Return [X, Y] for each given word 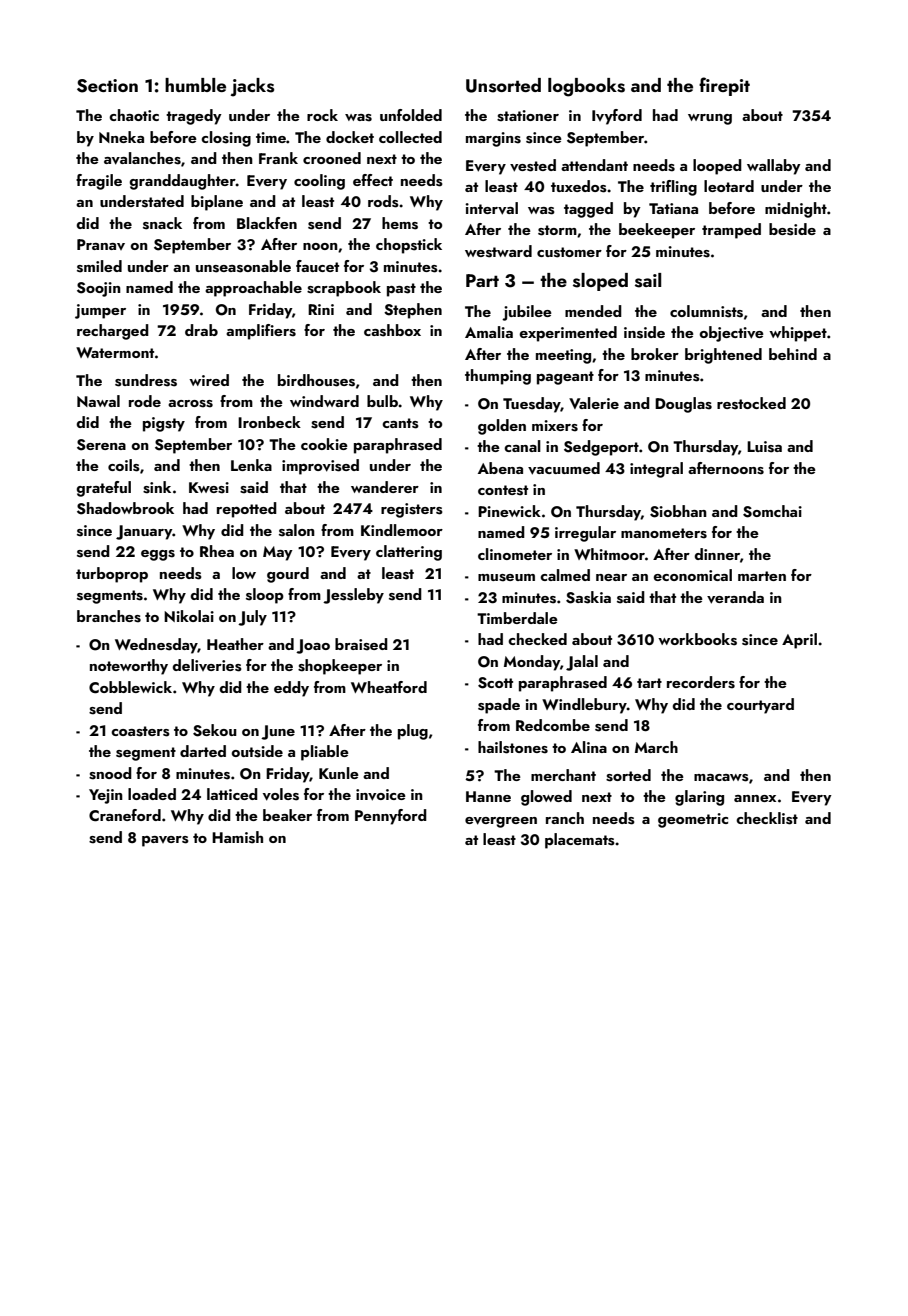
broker [655, 354]
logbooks [586, 87]
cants [400, 423]
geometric [693, 820]
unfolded [411, 115]
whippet [798, 334]
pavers [165, 841]
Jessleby [353, 596]
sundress [146, 380]
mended [593, 311]
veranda [735, 597]
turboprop [112, 575]
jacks [252, 87]
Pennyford [391, 817]
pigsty [164, 424]
